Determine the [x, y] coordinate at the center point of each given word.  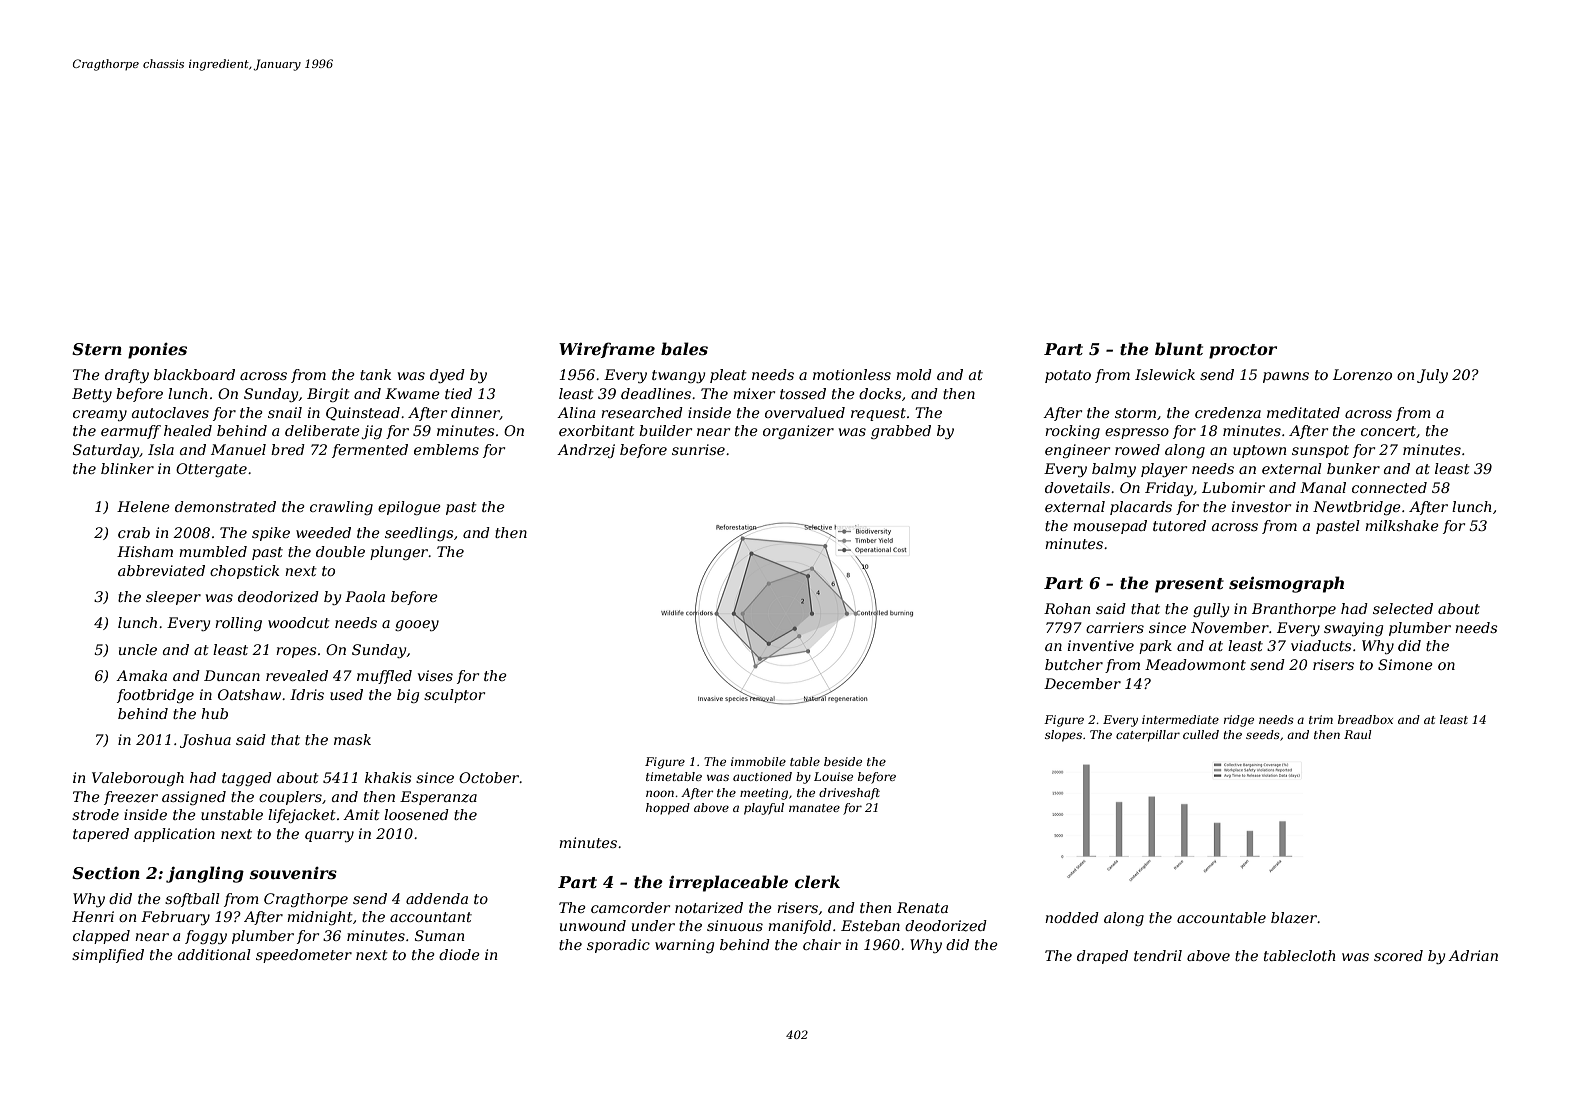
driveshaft [849, 794]
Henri [93, 916]
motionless [852, 374]
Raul [1358, 734]
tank [375, 374]
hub [214, 713]
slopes [1063, 736]
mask [352, 739]
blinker [127, 468]
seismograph [1286, 584]
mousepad [1110, 527]
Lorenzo [1362, 375]
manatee [814, 808]
